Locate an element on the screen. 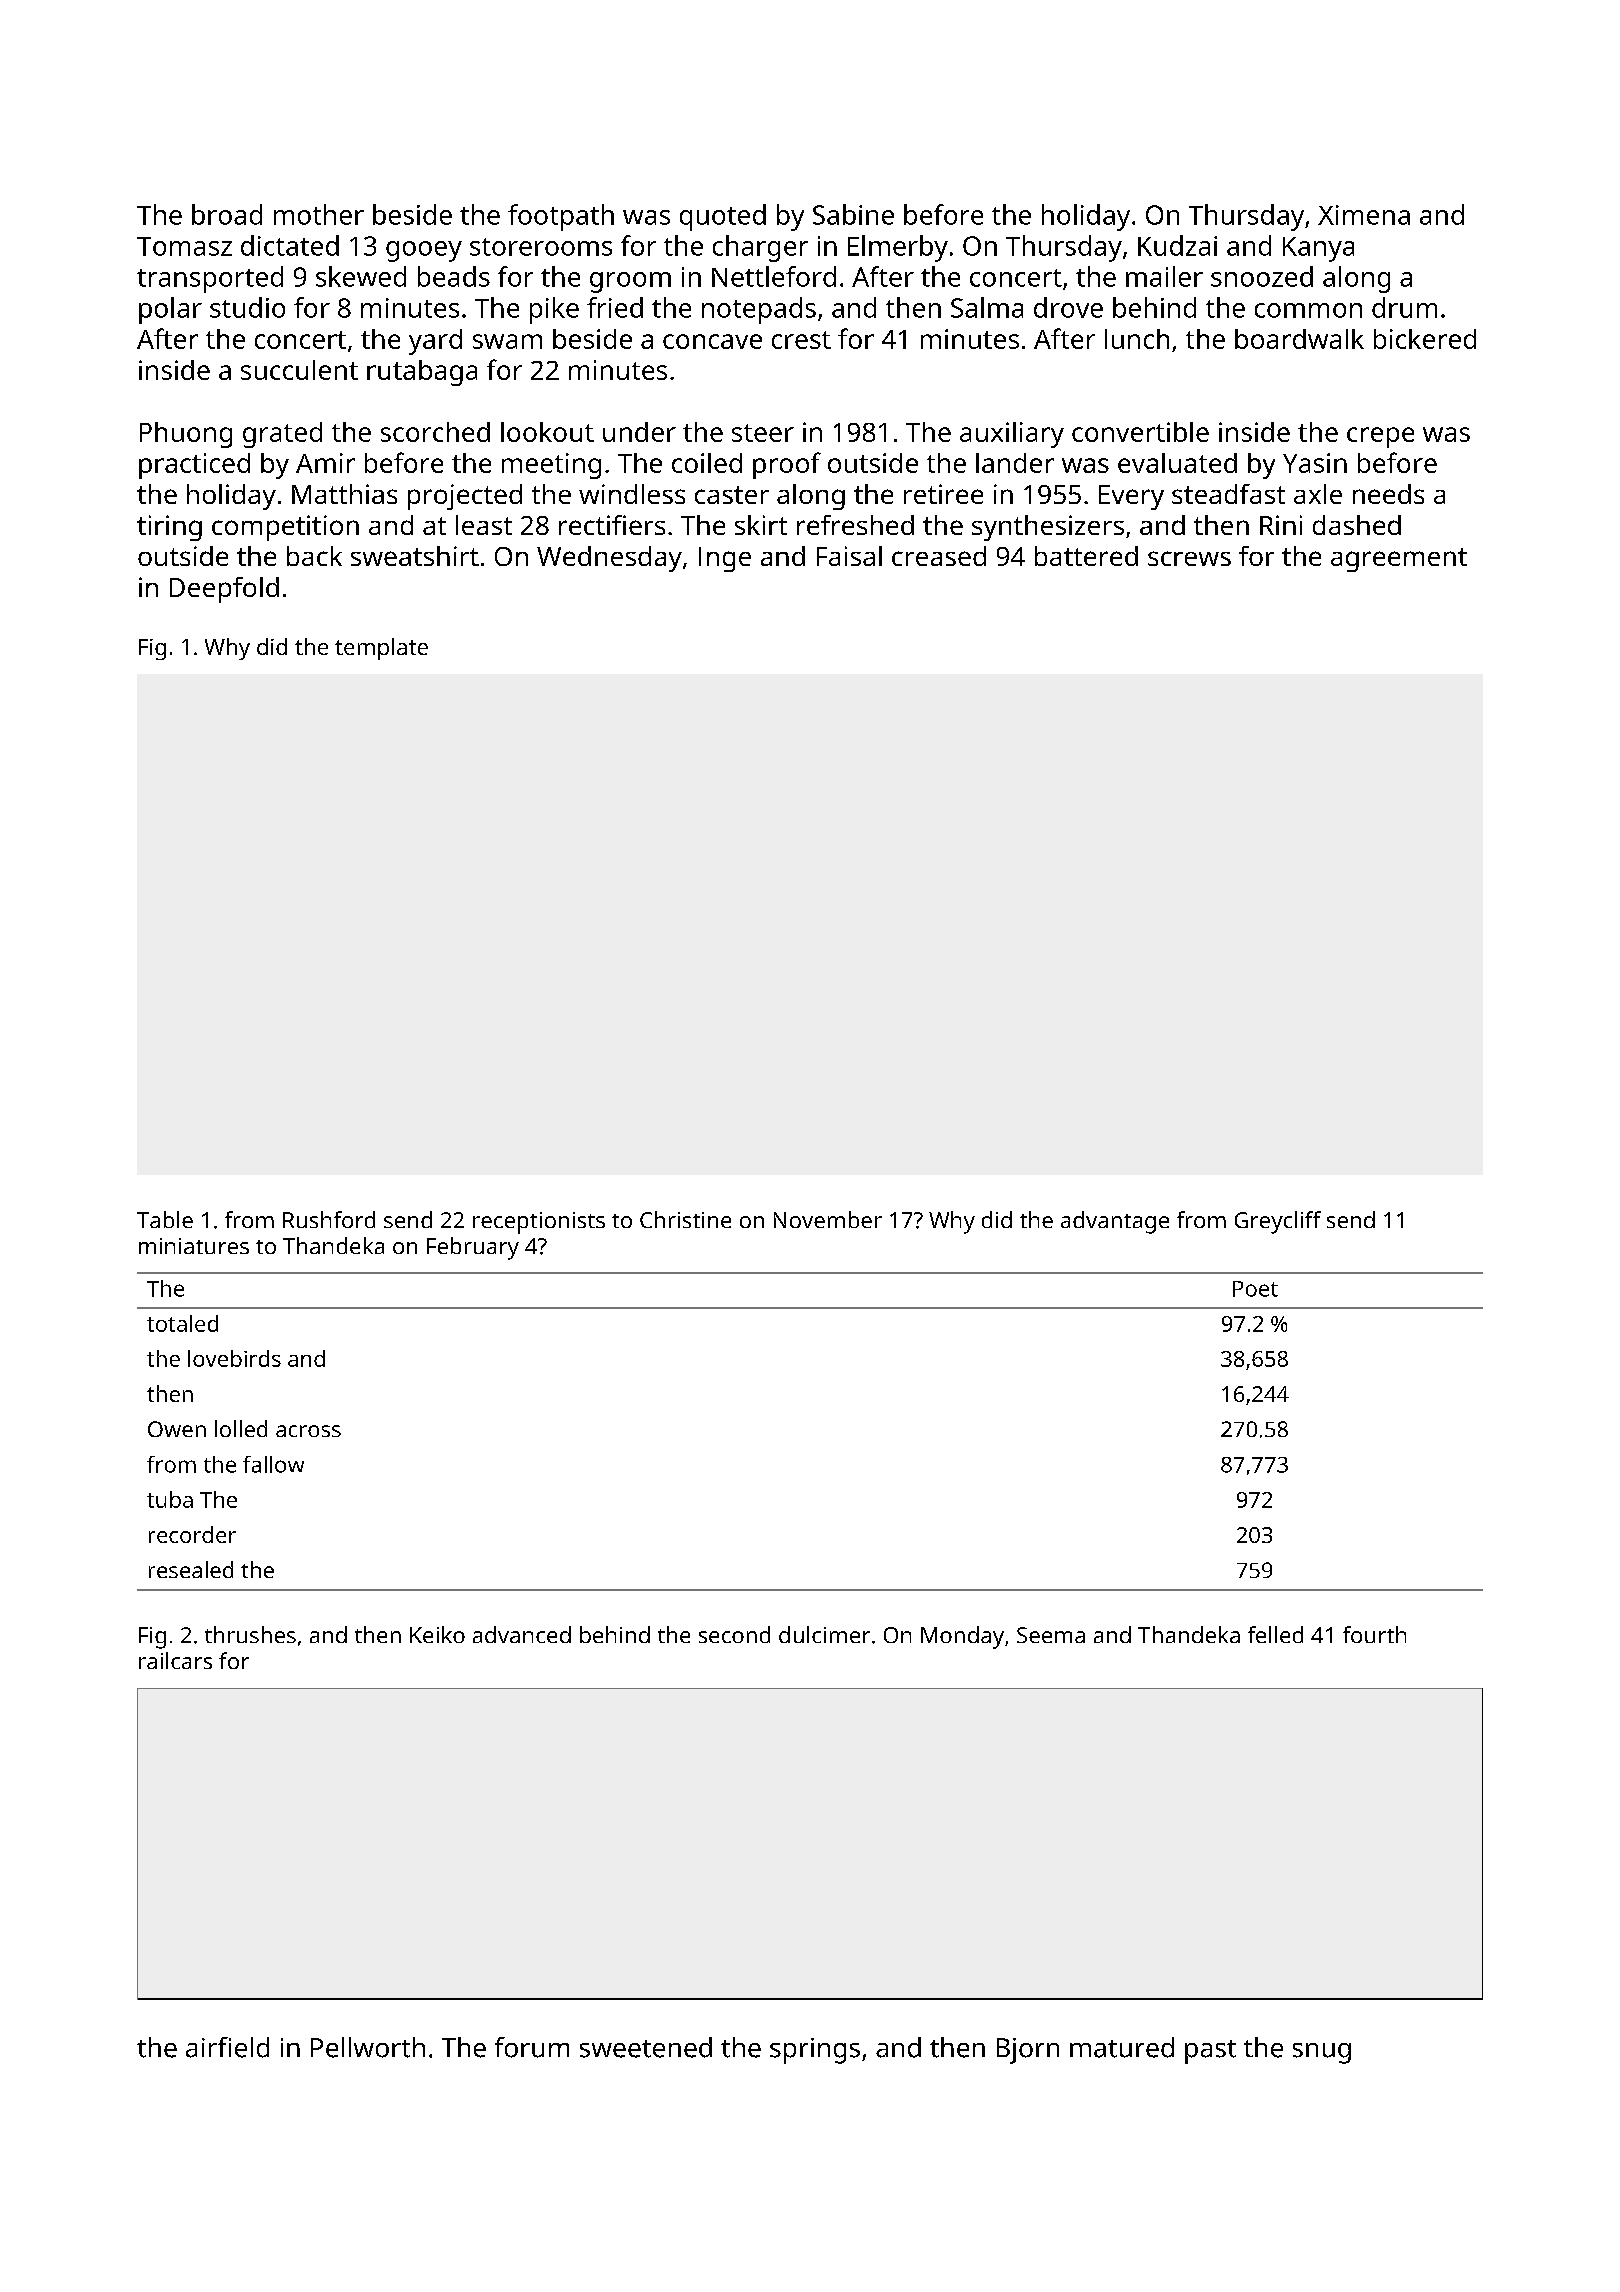  Rushford is located at coordinates (329, 1219).
